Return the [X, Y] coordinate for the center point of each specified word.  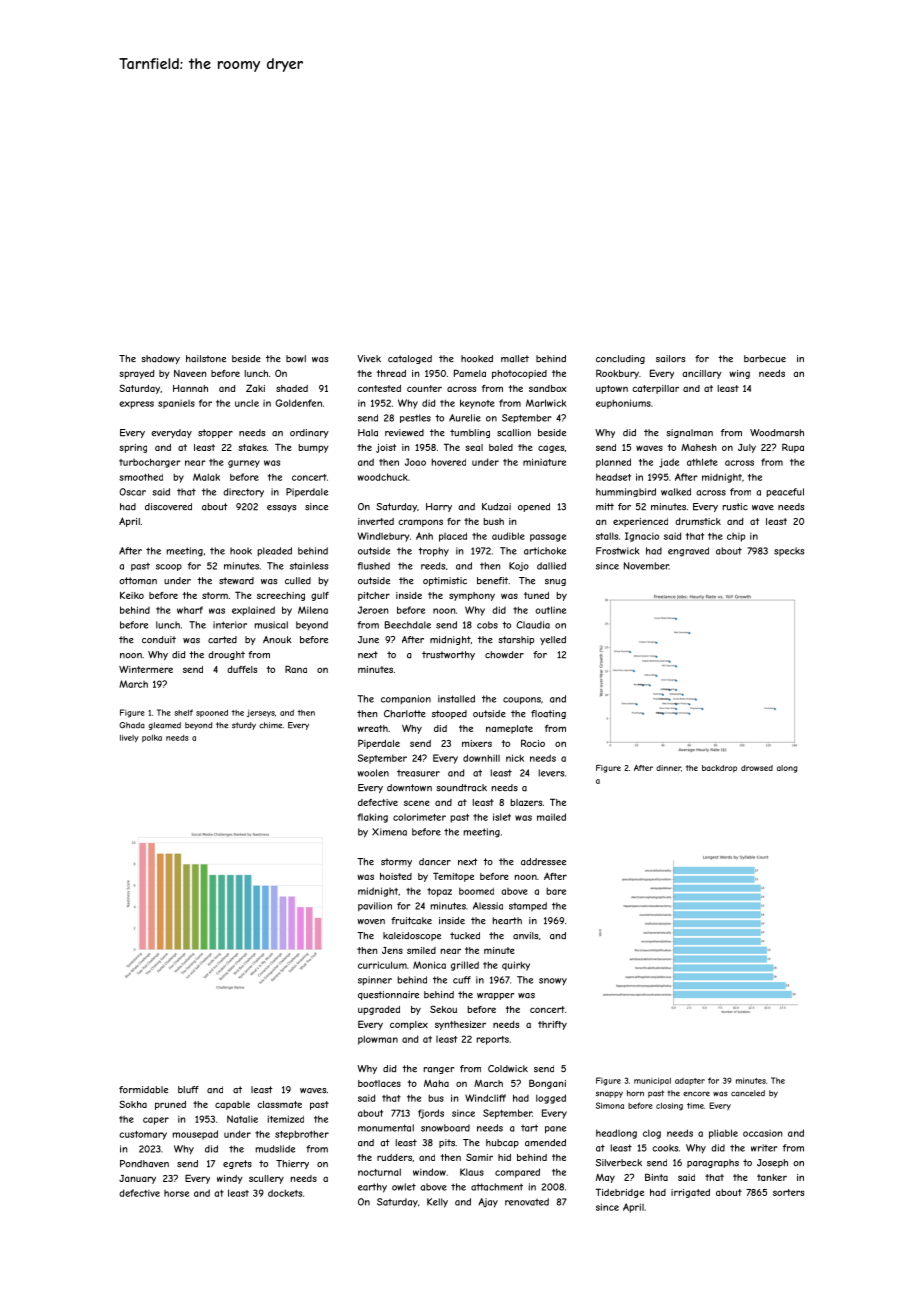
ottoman [138, 581]
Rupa [793, 448]
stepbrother [302, 1135]
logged [551, 1099]
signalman [690, 433]
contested [379, 388]
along [787, 769]
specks [789, 551]
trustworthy [448, 655]
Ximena [389, 832]
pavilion [375, 907]
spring [133, 448]
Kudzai [496, 507]
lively [129, 739]
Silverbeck [619, 1163]
